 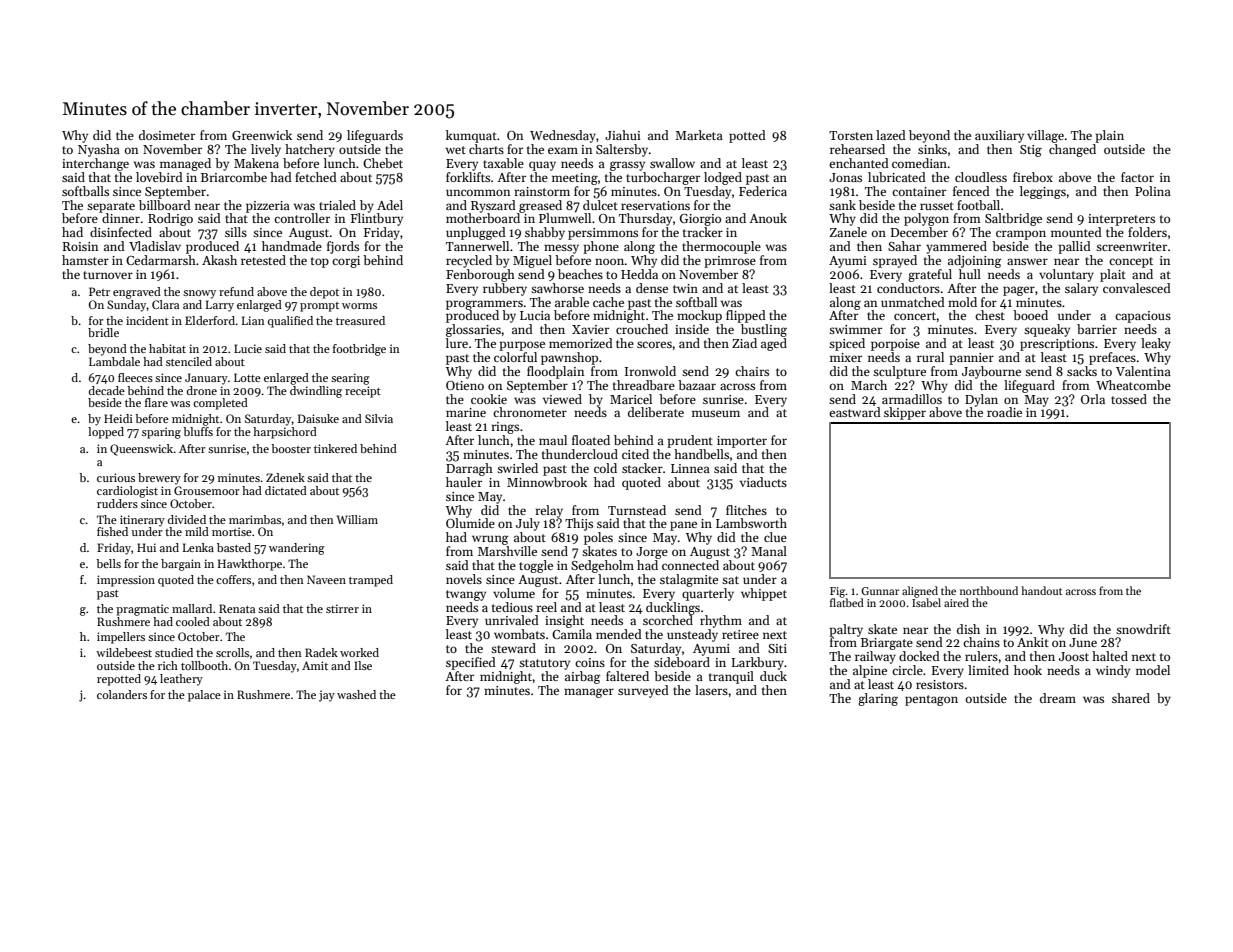 What do you see at coordinates (1133, 385) in the screenshot?
I see `Wheatcombe` at bounding box center [1133, 385].
